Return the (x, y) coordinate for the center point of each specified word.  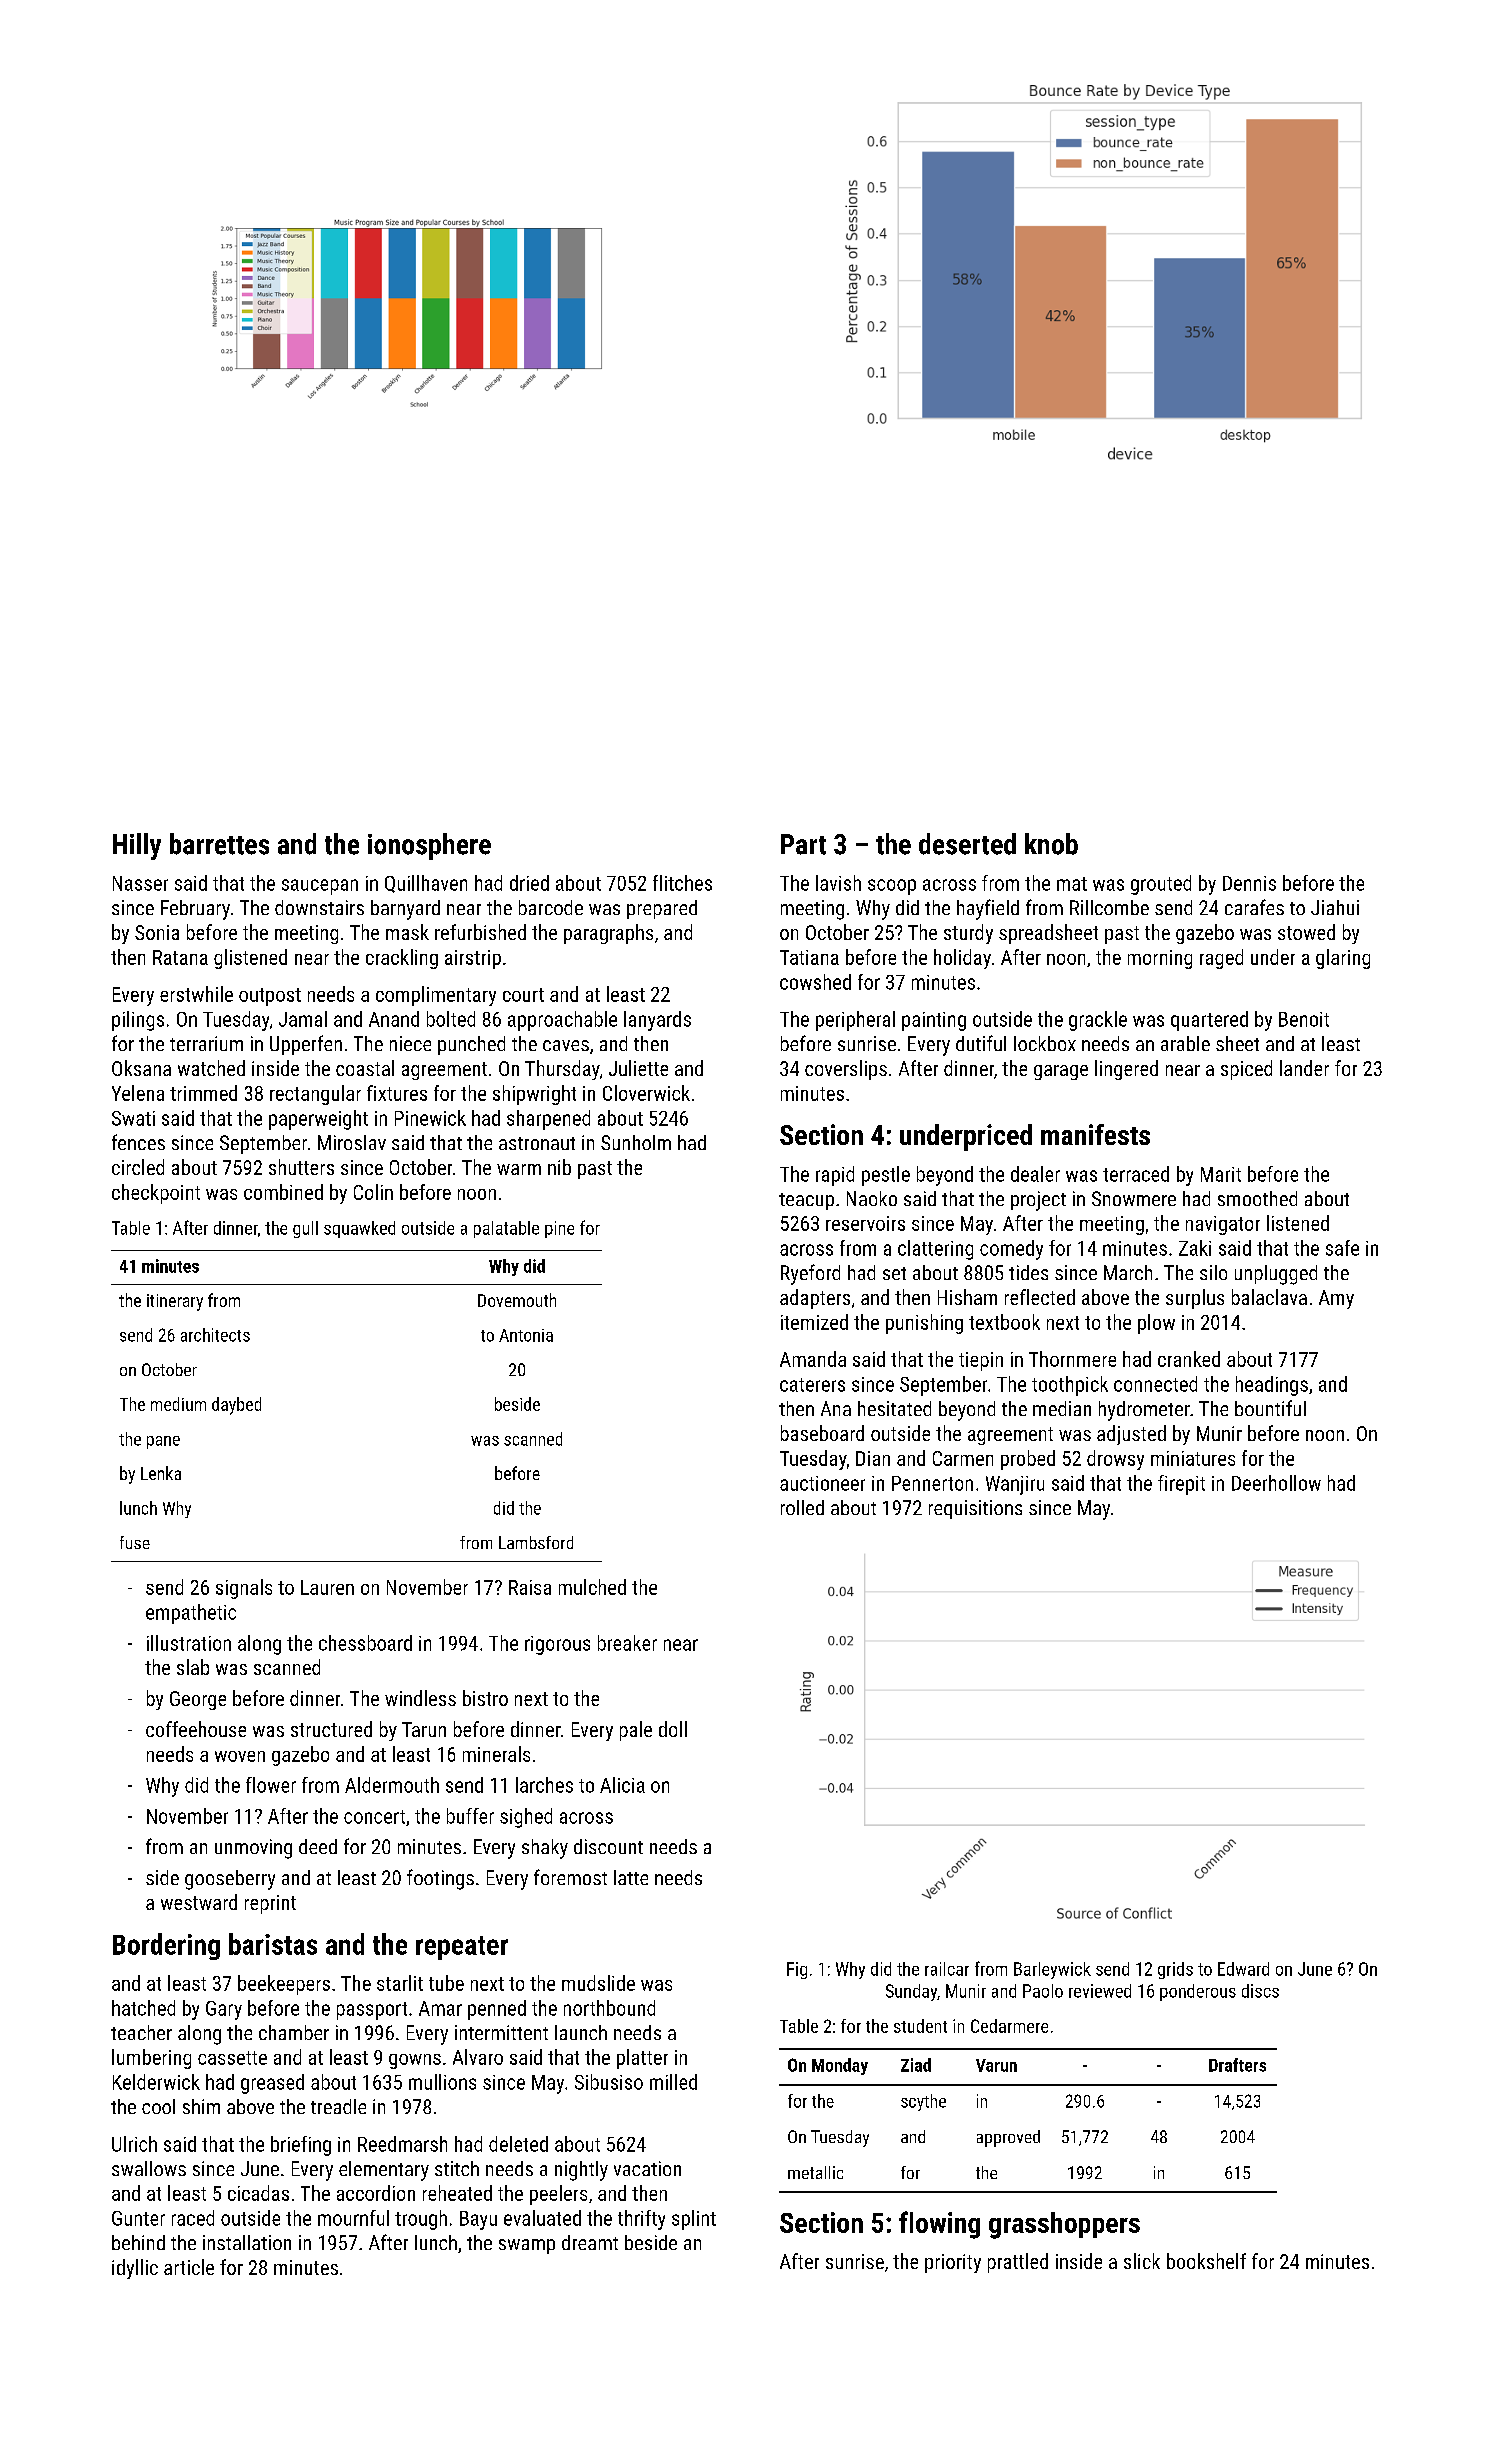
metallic (815, 2172)
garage (1061, 1072)
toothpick (1070, 1386)
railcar (947, 1969)
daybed (236, 1406)
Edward (1243, 1969)
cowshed (815, 982)
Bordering (166, 1946)
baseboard (822, 1433)
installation (247, 2242)
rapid (835, 1176)
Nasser (140, 883)
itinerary (175, 1302)
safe (1342, 1248)
